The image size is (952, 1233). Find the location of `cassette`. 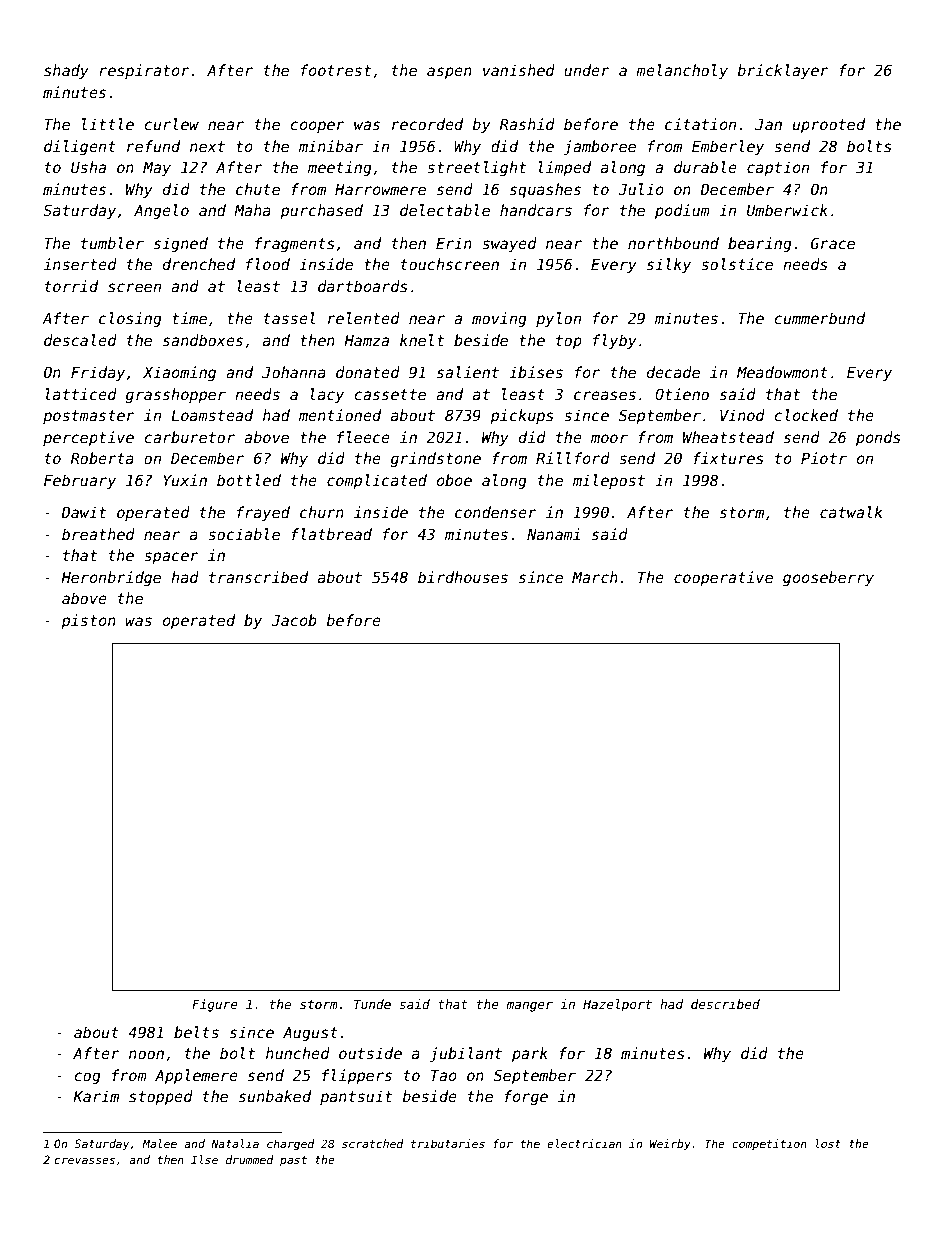

cassette is located at coordinates (390, 394).
